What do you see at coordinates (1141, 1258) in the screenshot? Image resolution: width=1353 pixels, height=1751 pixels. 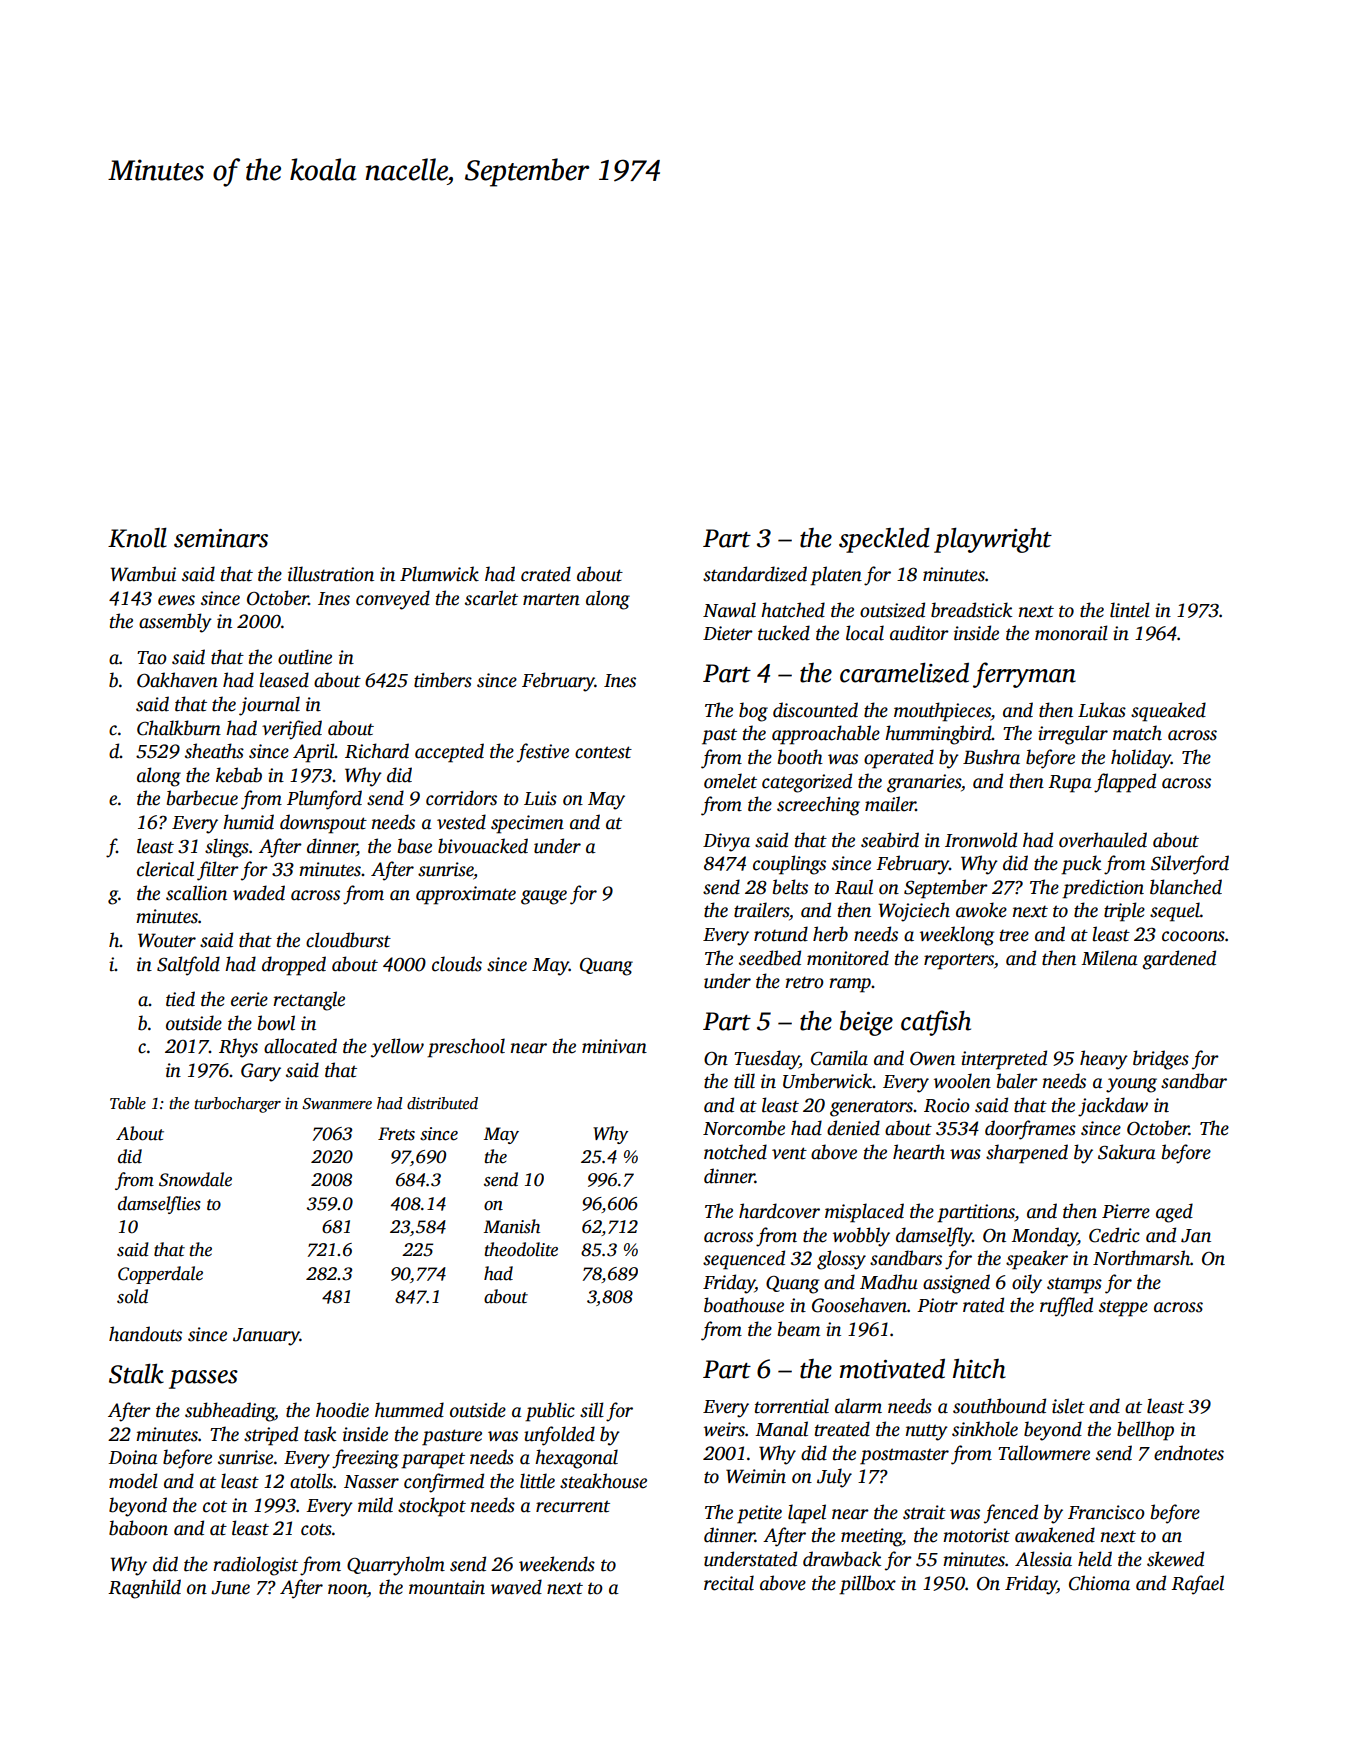 I see `Northmarsh` at bounding box center [1141, 1258].
